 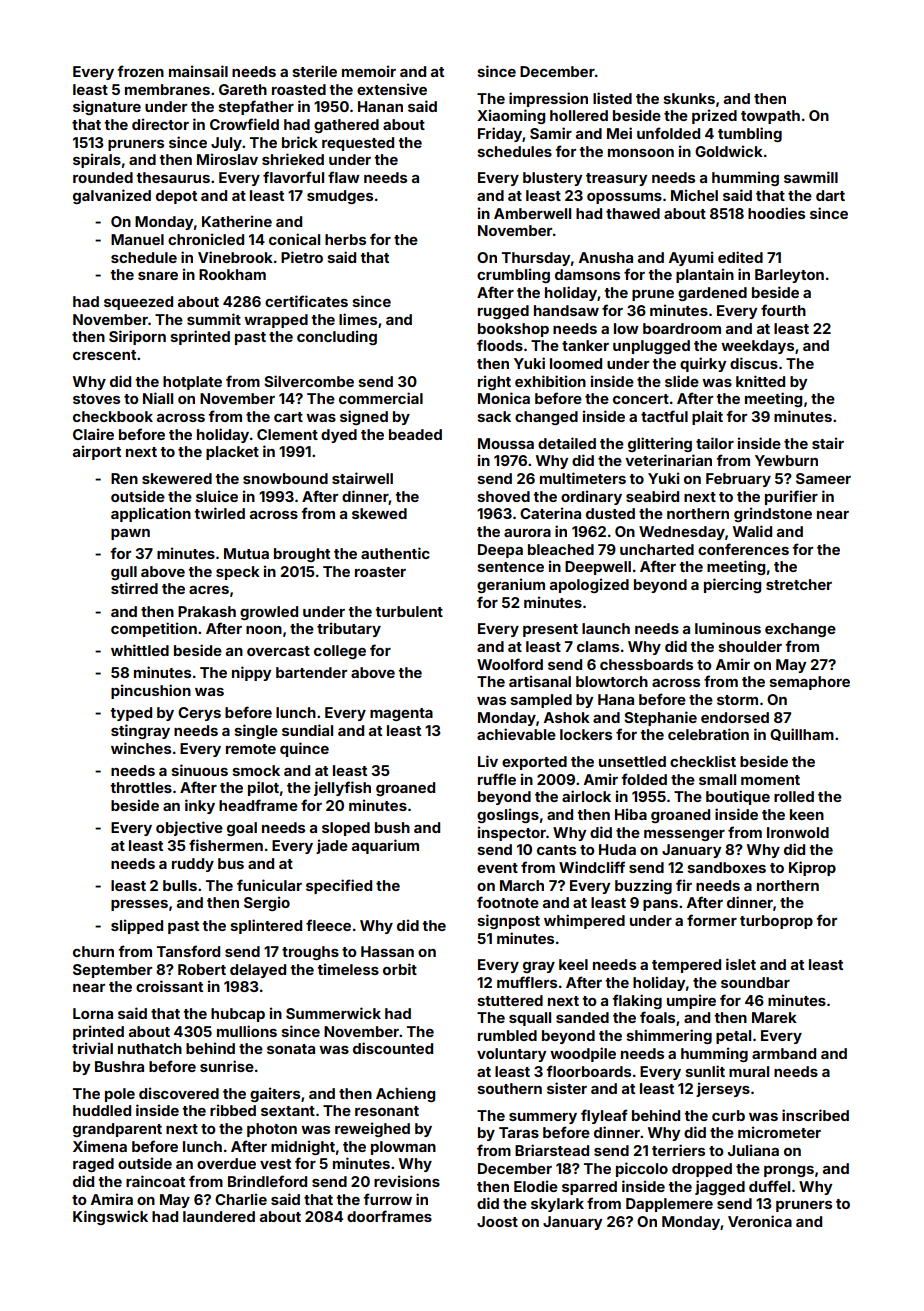 What do you see at coordinates (110, 1217) in the document?
I see `Kingswick` at bounding box center [110, 1217].
